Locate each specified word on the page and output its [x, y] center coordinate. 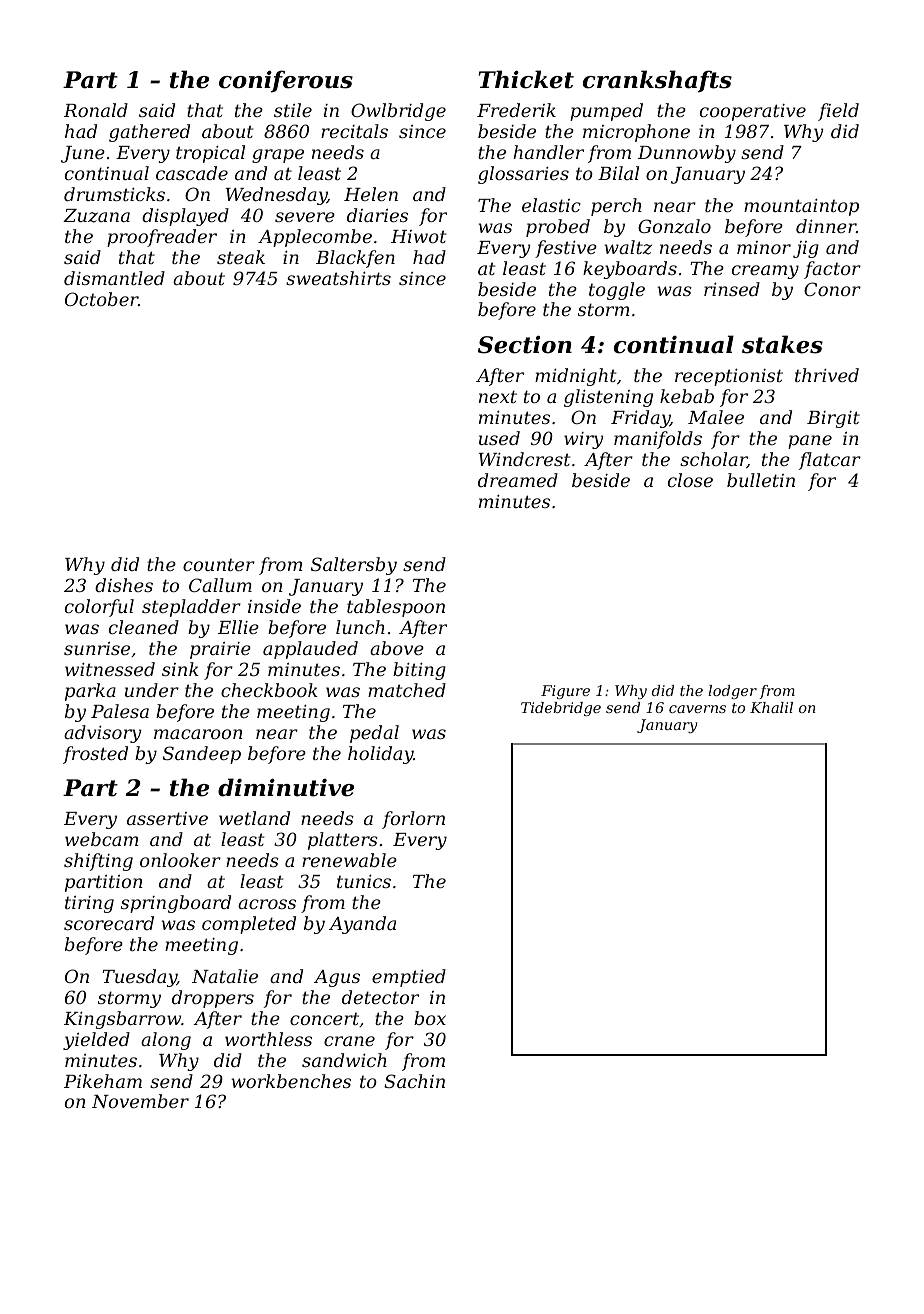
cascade [192, 173]
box [430, 1018]
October [101, 299]
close [690, 480]
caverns [697, 709]
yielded [96, 1041]
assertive [167, 818]
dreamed [518, 480]
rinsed [732, 289]
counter [219, 564]
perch [616, 207]
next [498, 396]
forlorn [413, 820]
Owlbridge [398, 112]
